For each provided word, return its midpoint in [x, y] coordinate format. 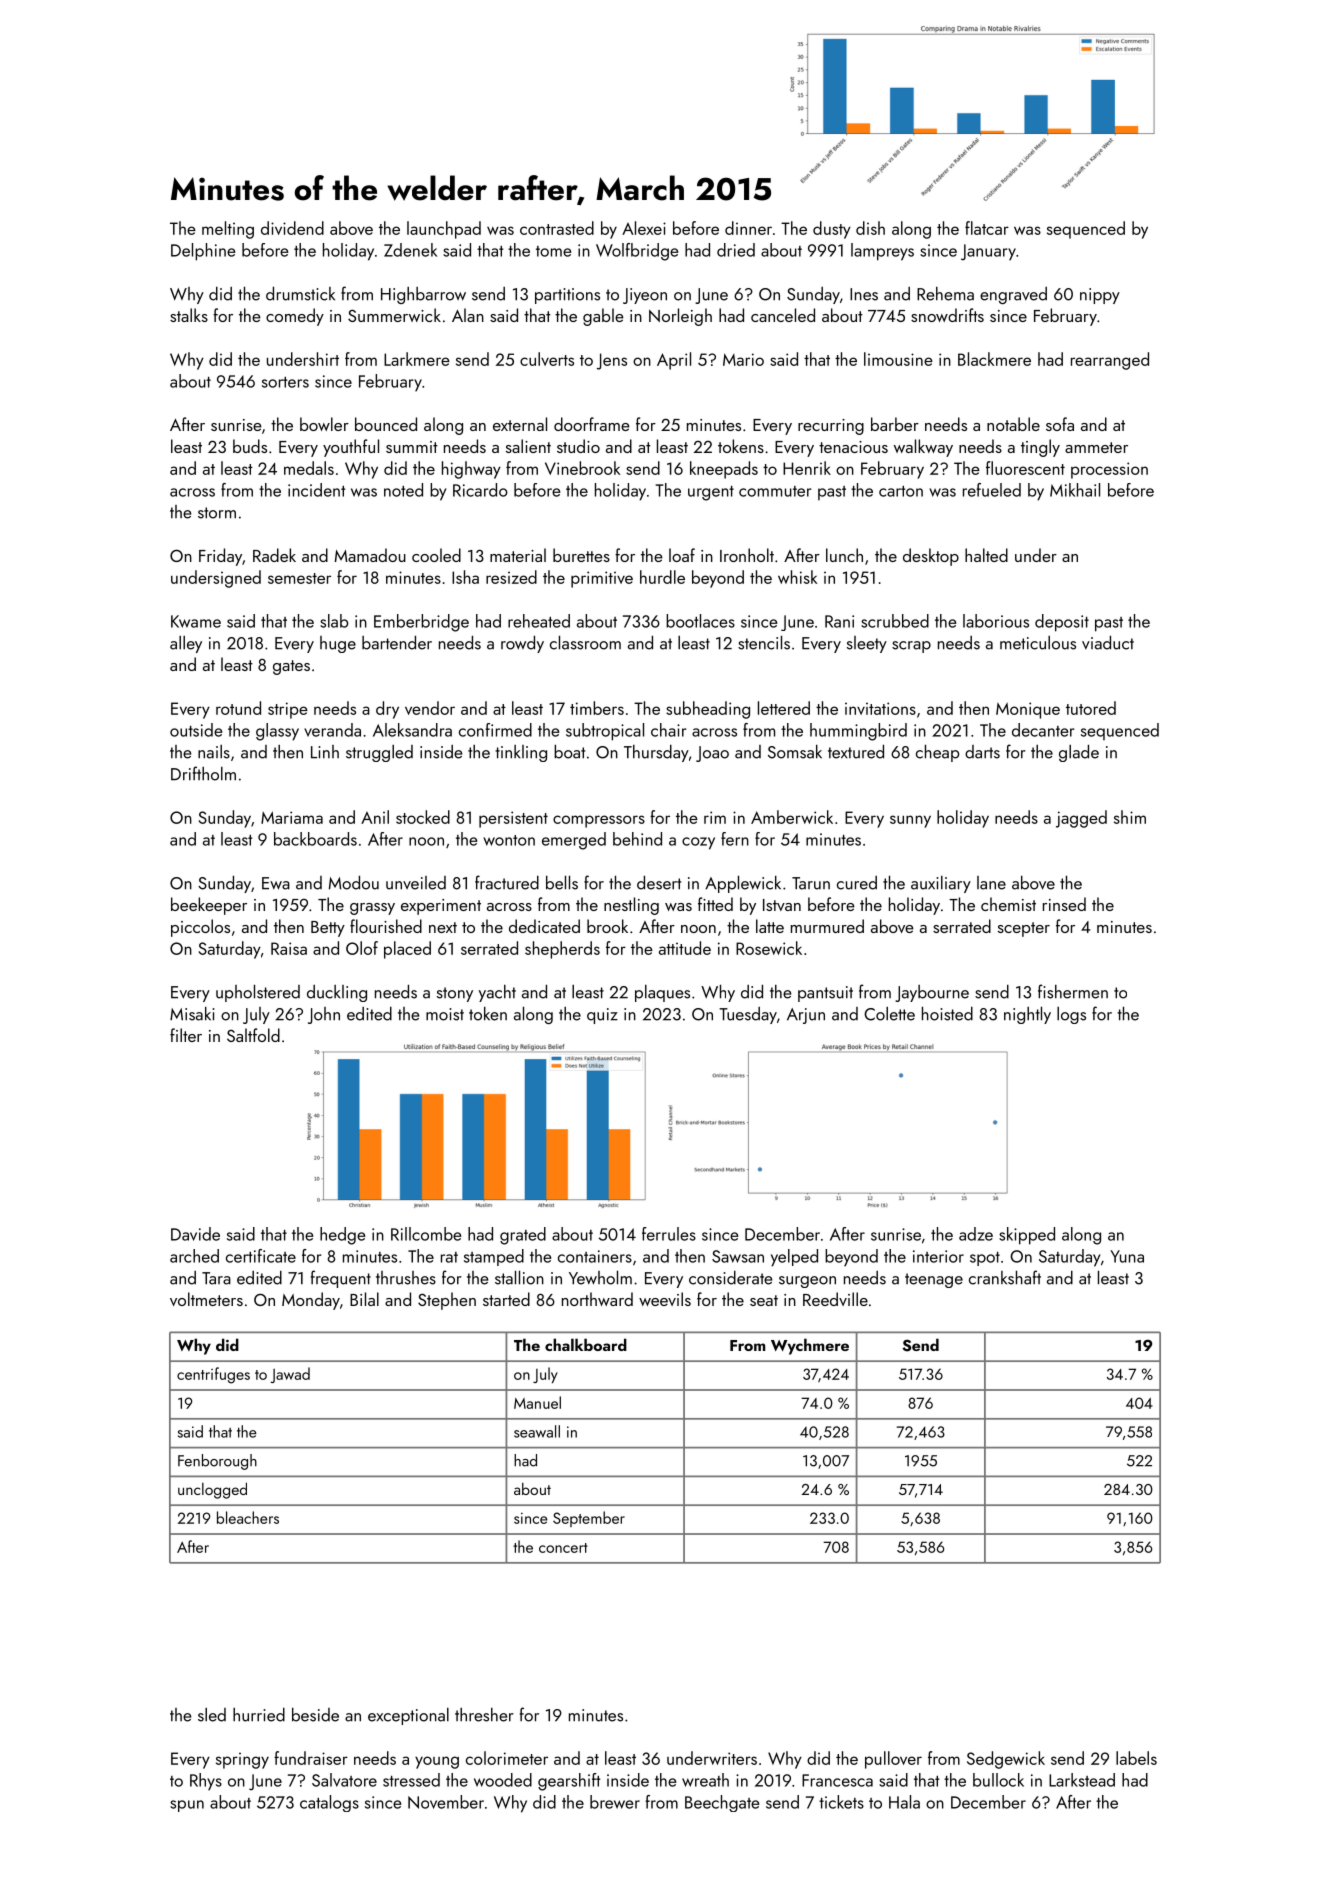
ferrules [669, 1234]
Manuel [537, 1402]
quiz [602, 1016]
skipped [1027, 1236]
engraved [1013, 295]
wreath [705, 1780]
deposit [1062, 623]
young [437, 1762]
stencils [764, 642]
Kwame [196, 621]
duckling [337, 993]
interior [938, 1256]
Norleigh [680, 317]
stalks [189, 315]
